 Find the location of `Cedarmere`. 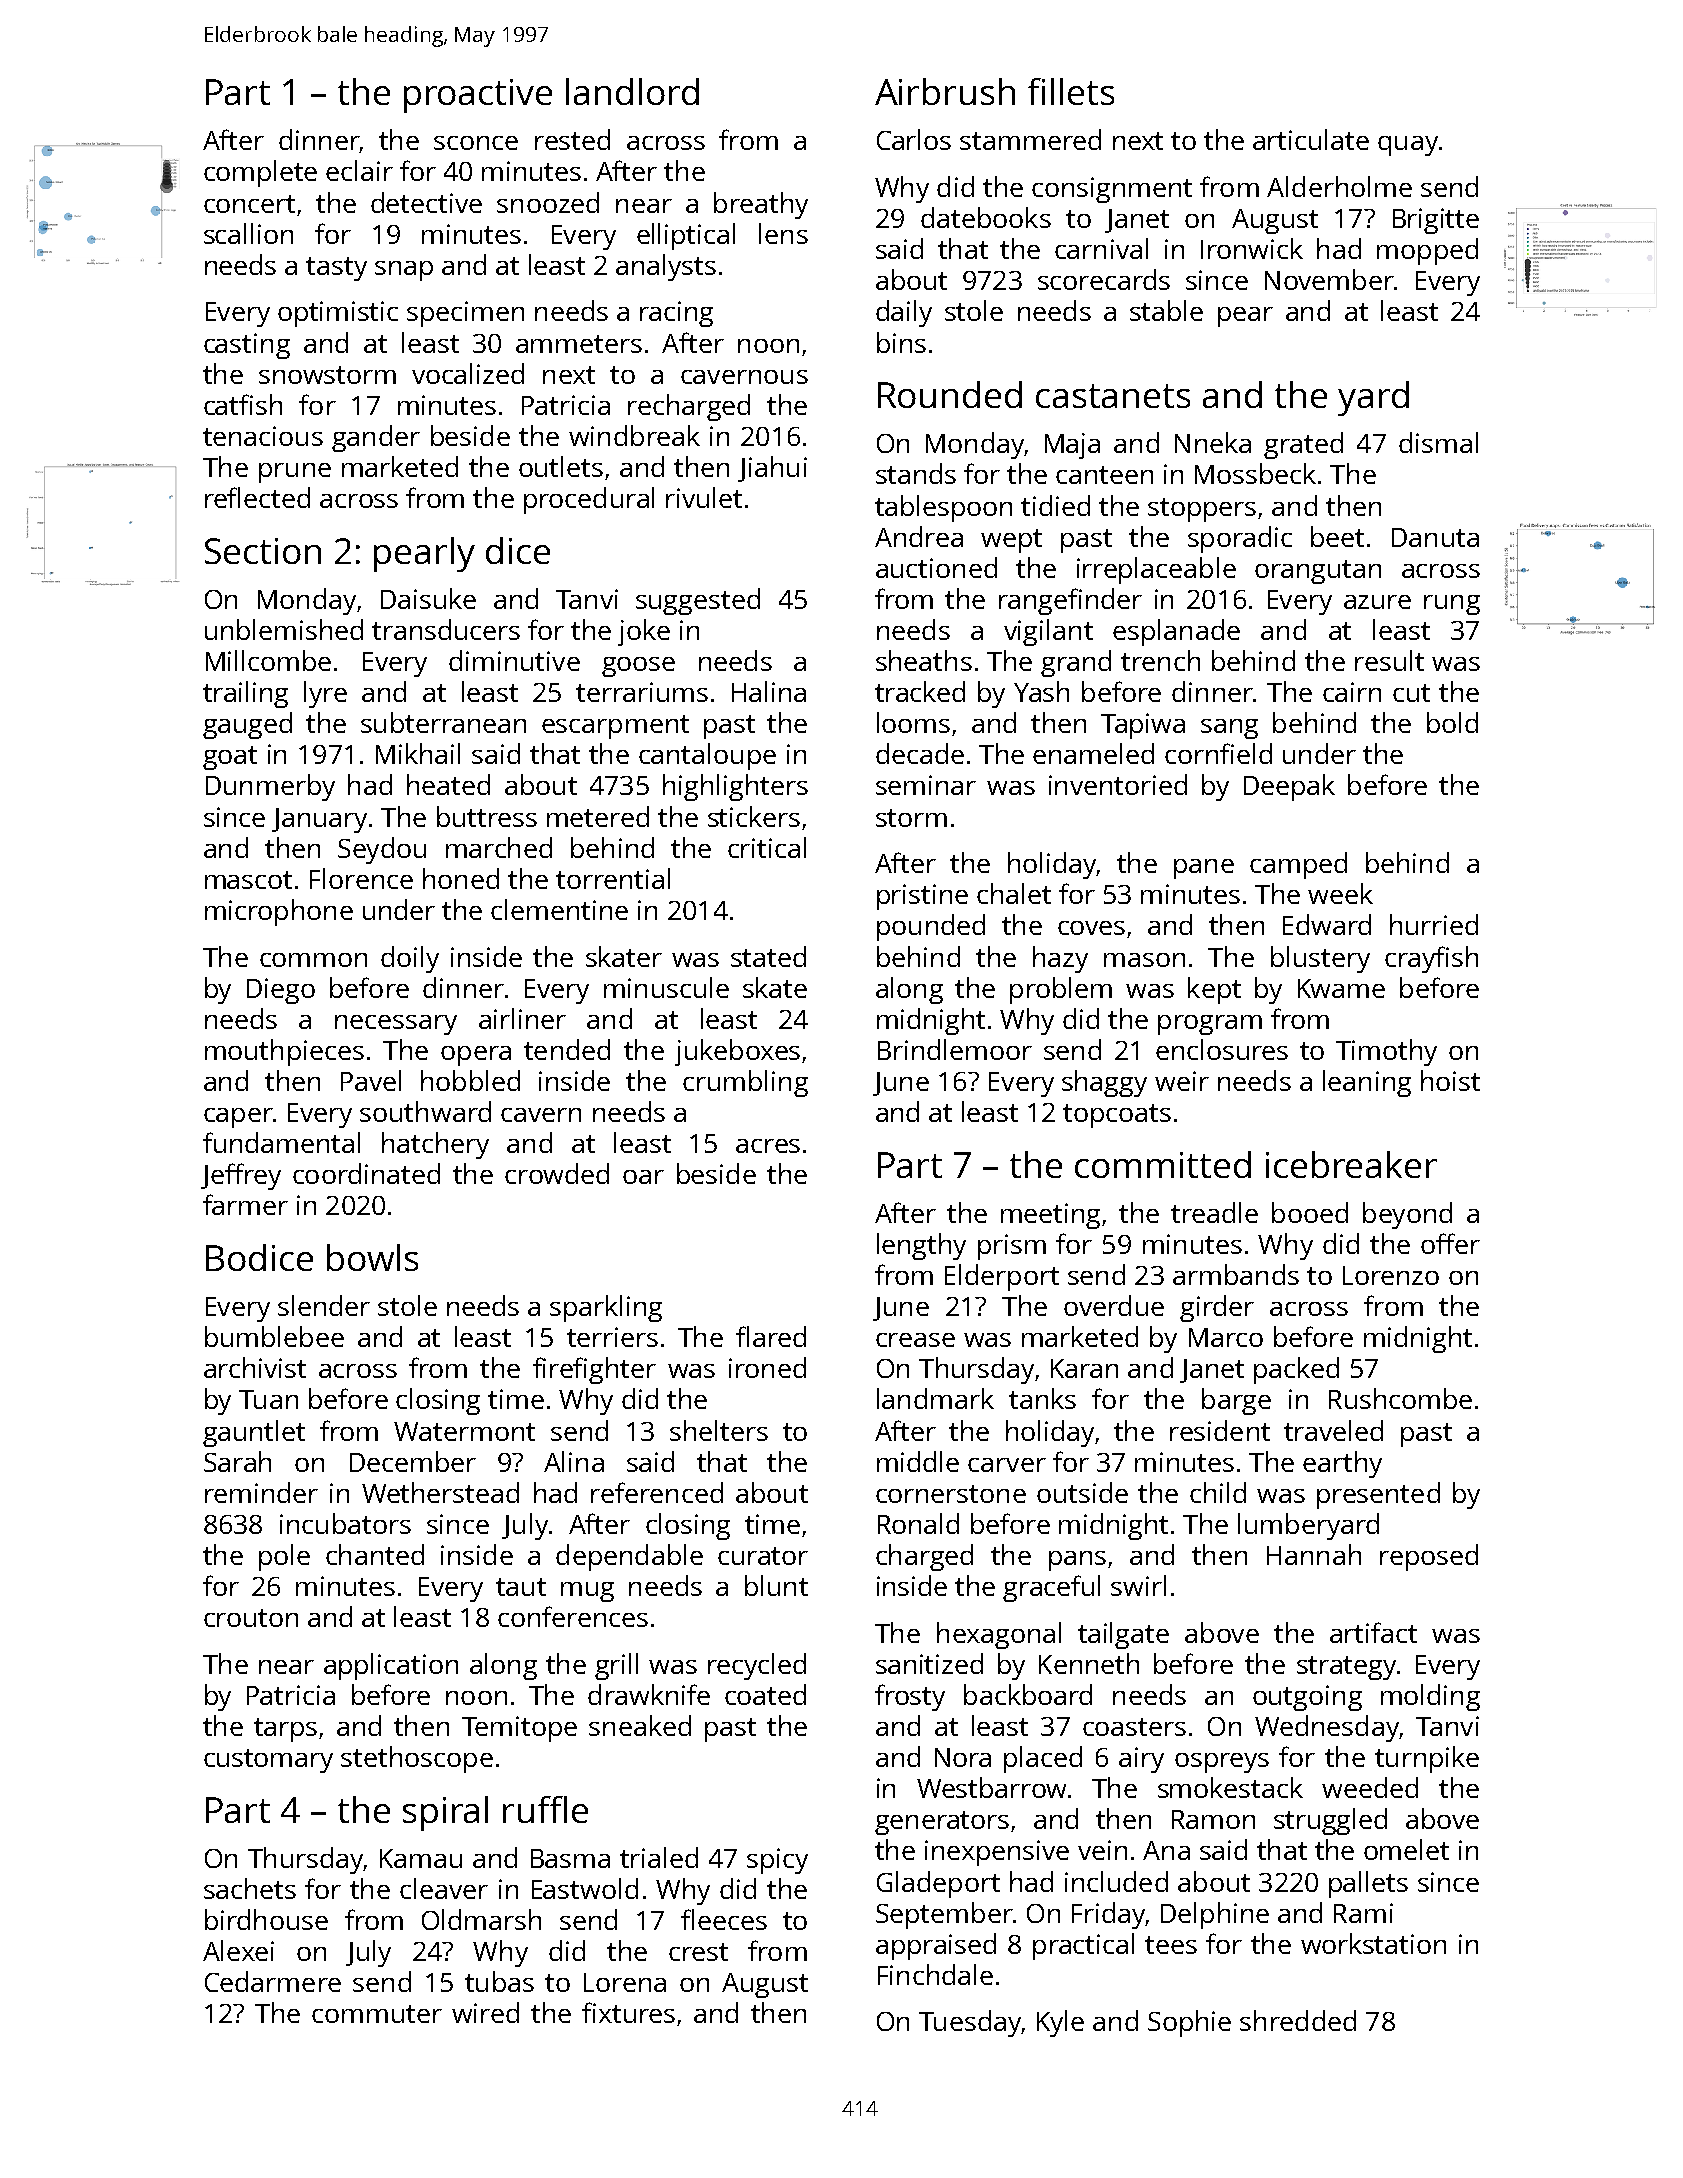

Cedarmere is located at coordinates (273, 1981).
